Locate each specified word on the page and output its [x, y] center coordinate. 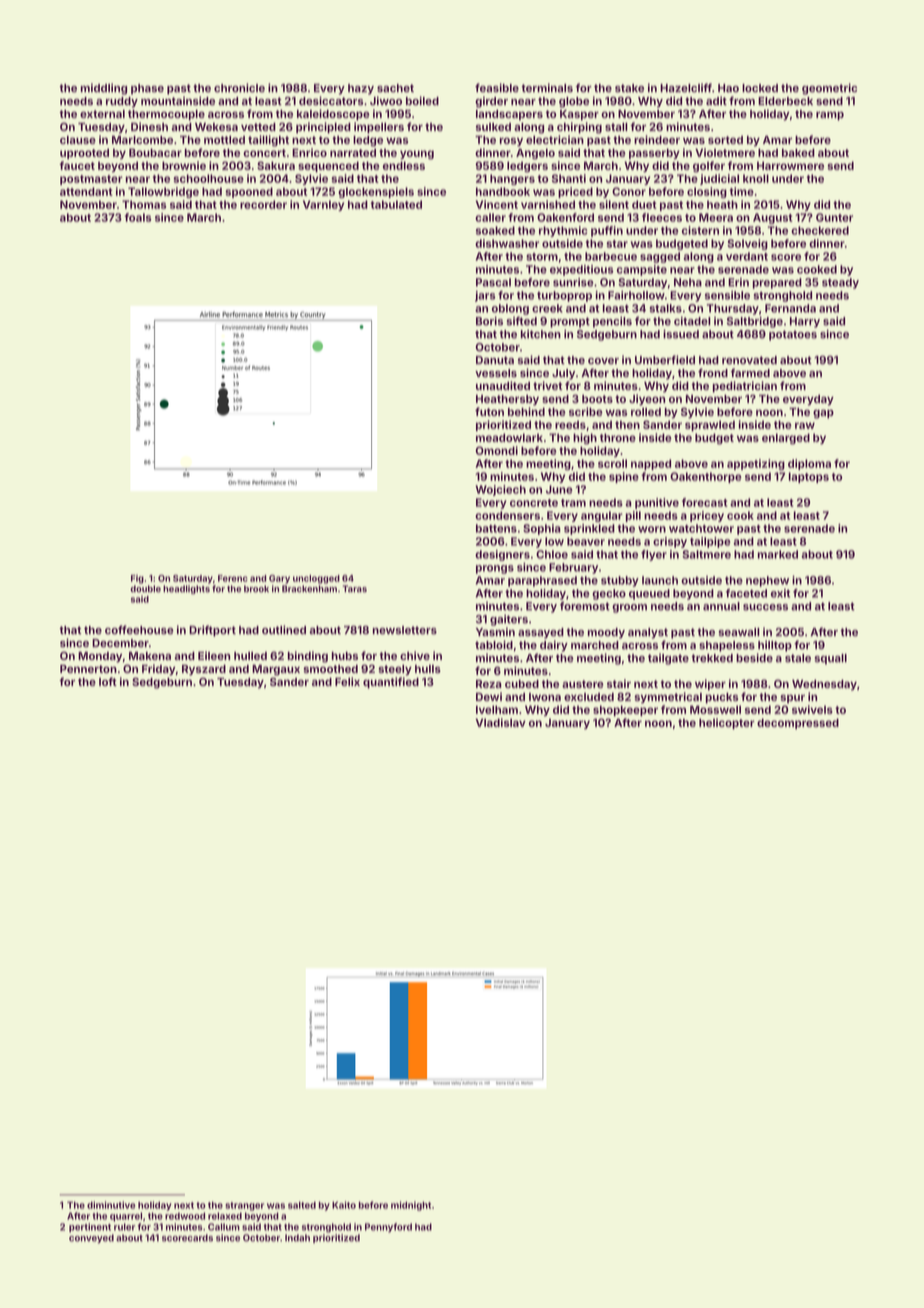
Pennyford [388, 1228]
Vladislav [501, 722]
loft [108, 681]
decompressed [798, 723]
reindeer [657, 139]
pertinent [90, 1228]
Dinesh [149, 126]
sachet [395, 88]
